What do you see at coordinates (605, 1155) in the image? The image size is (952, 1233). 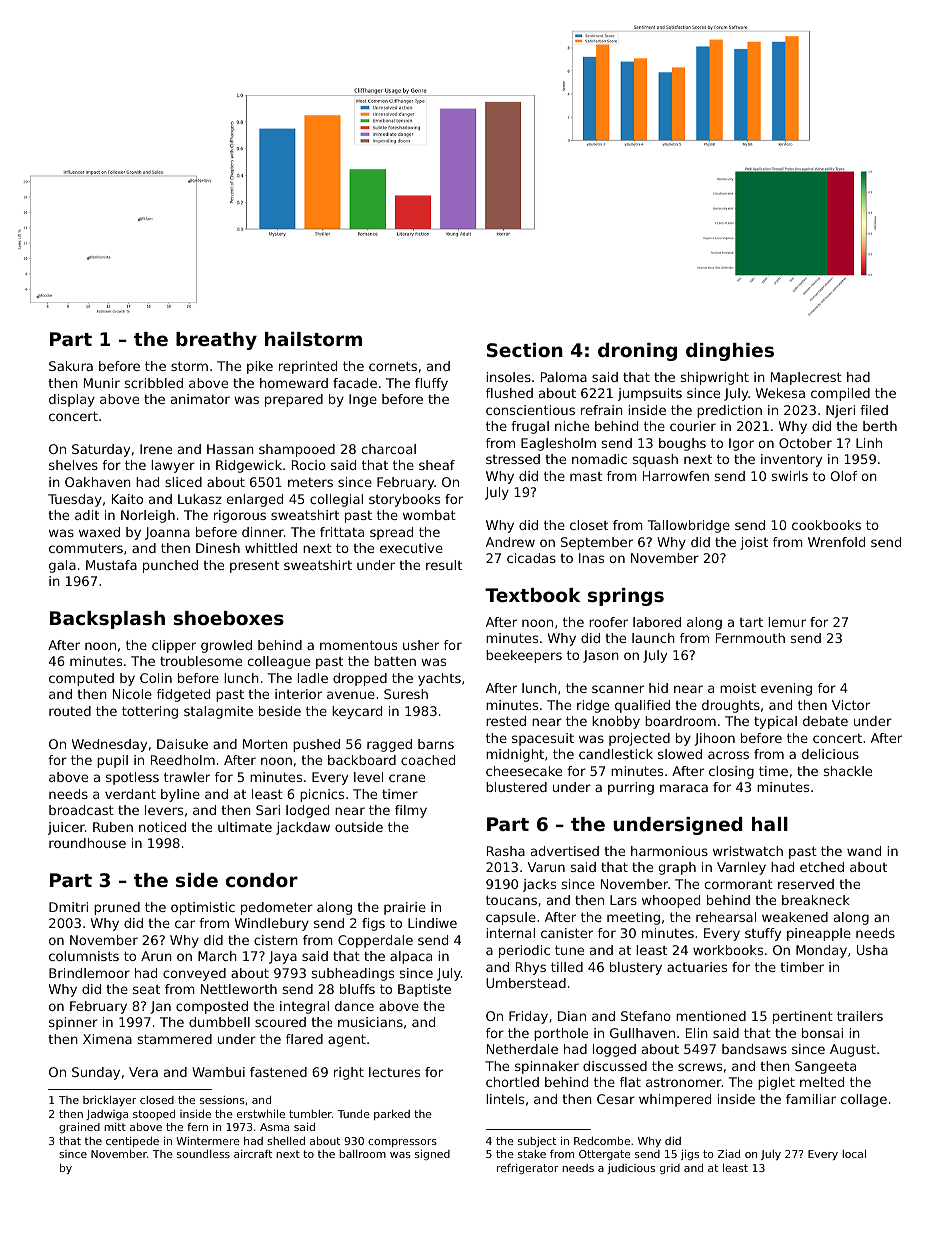 I see `Ottergate` at bounding box center [605, 1155].
